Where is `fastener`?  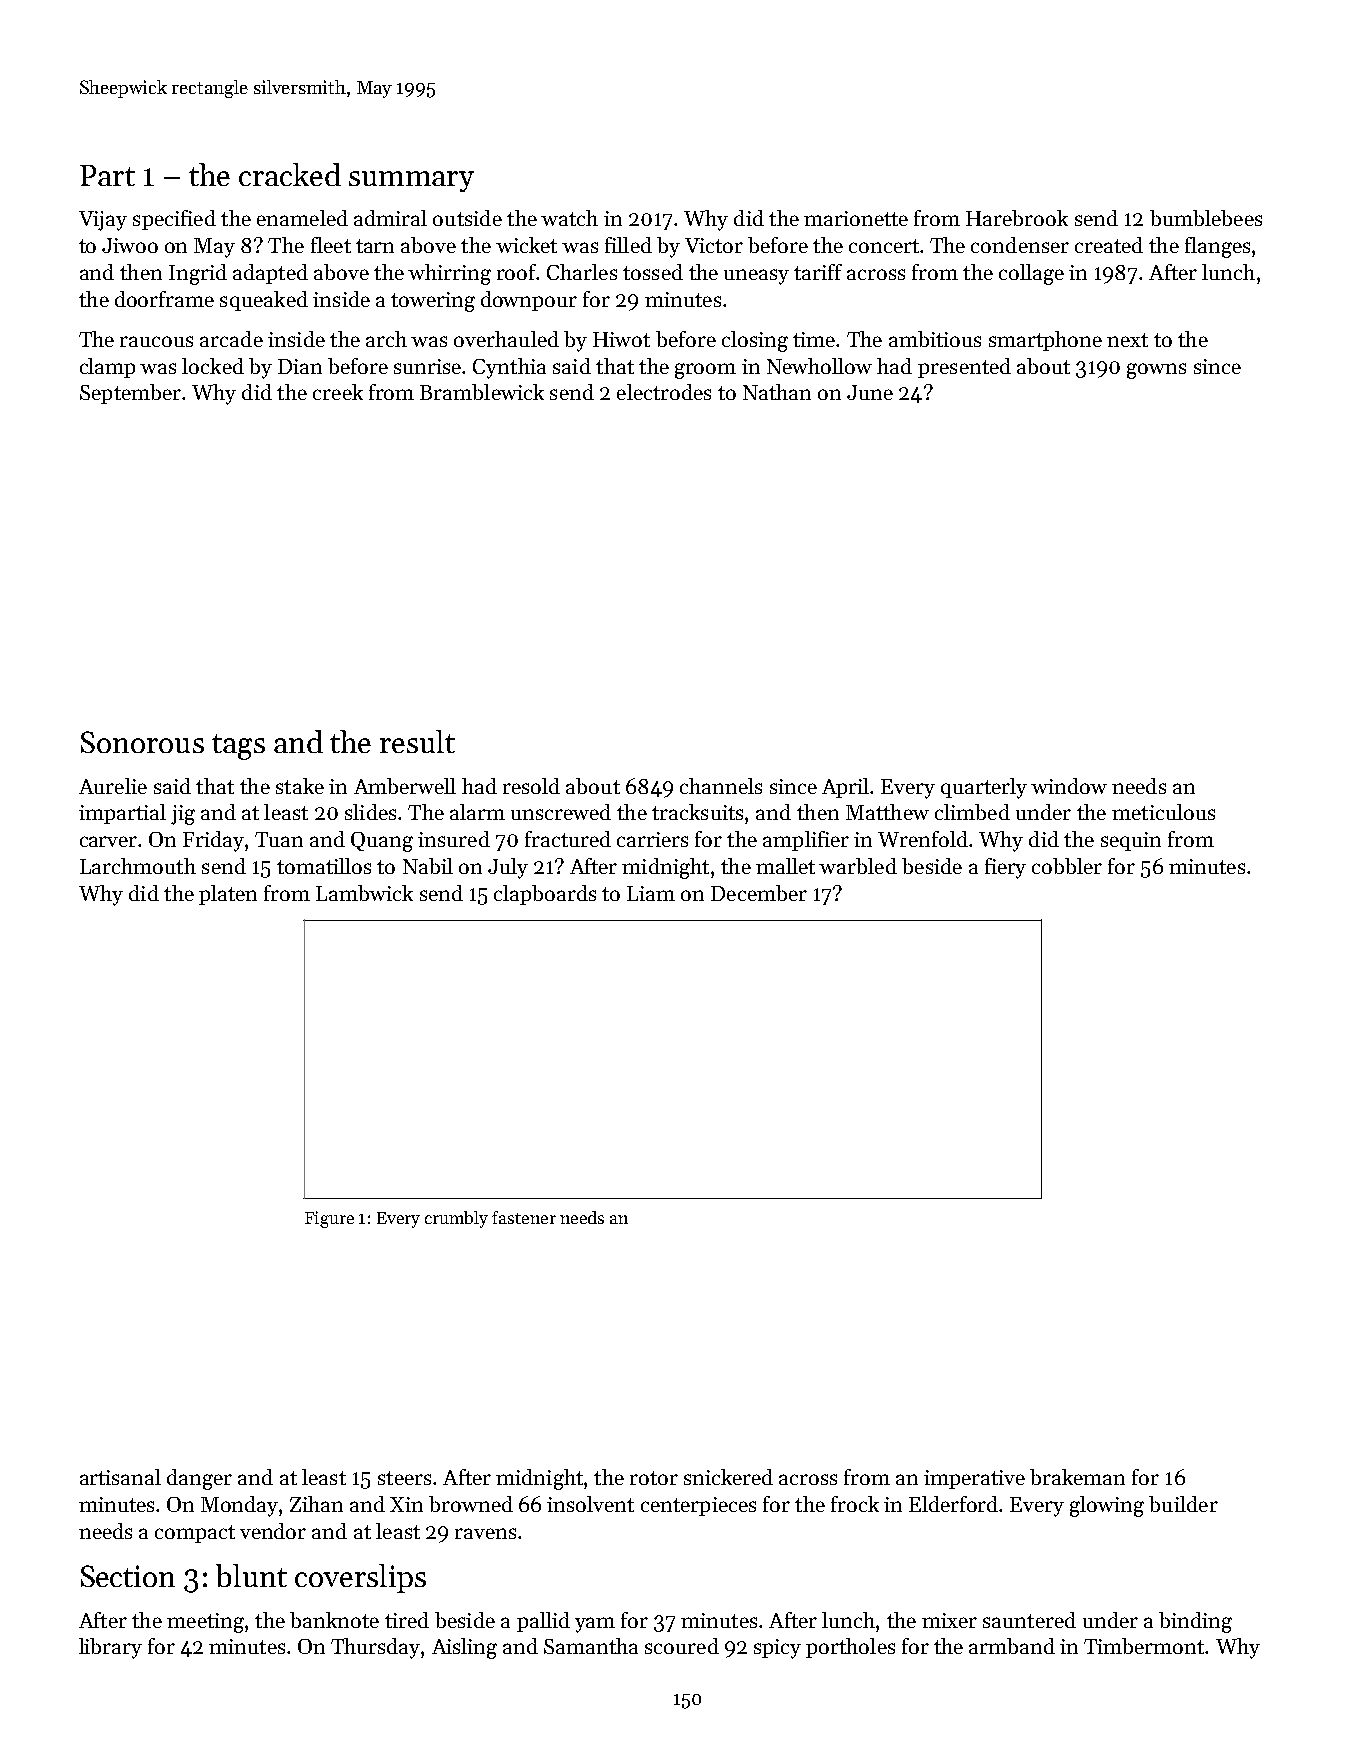 fastener is located at coordinates (524, 1217).
